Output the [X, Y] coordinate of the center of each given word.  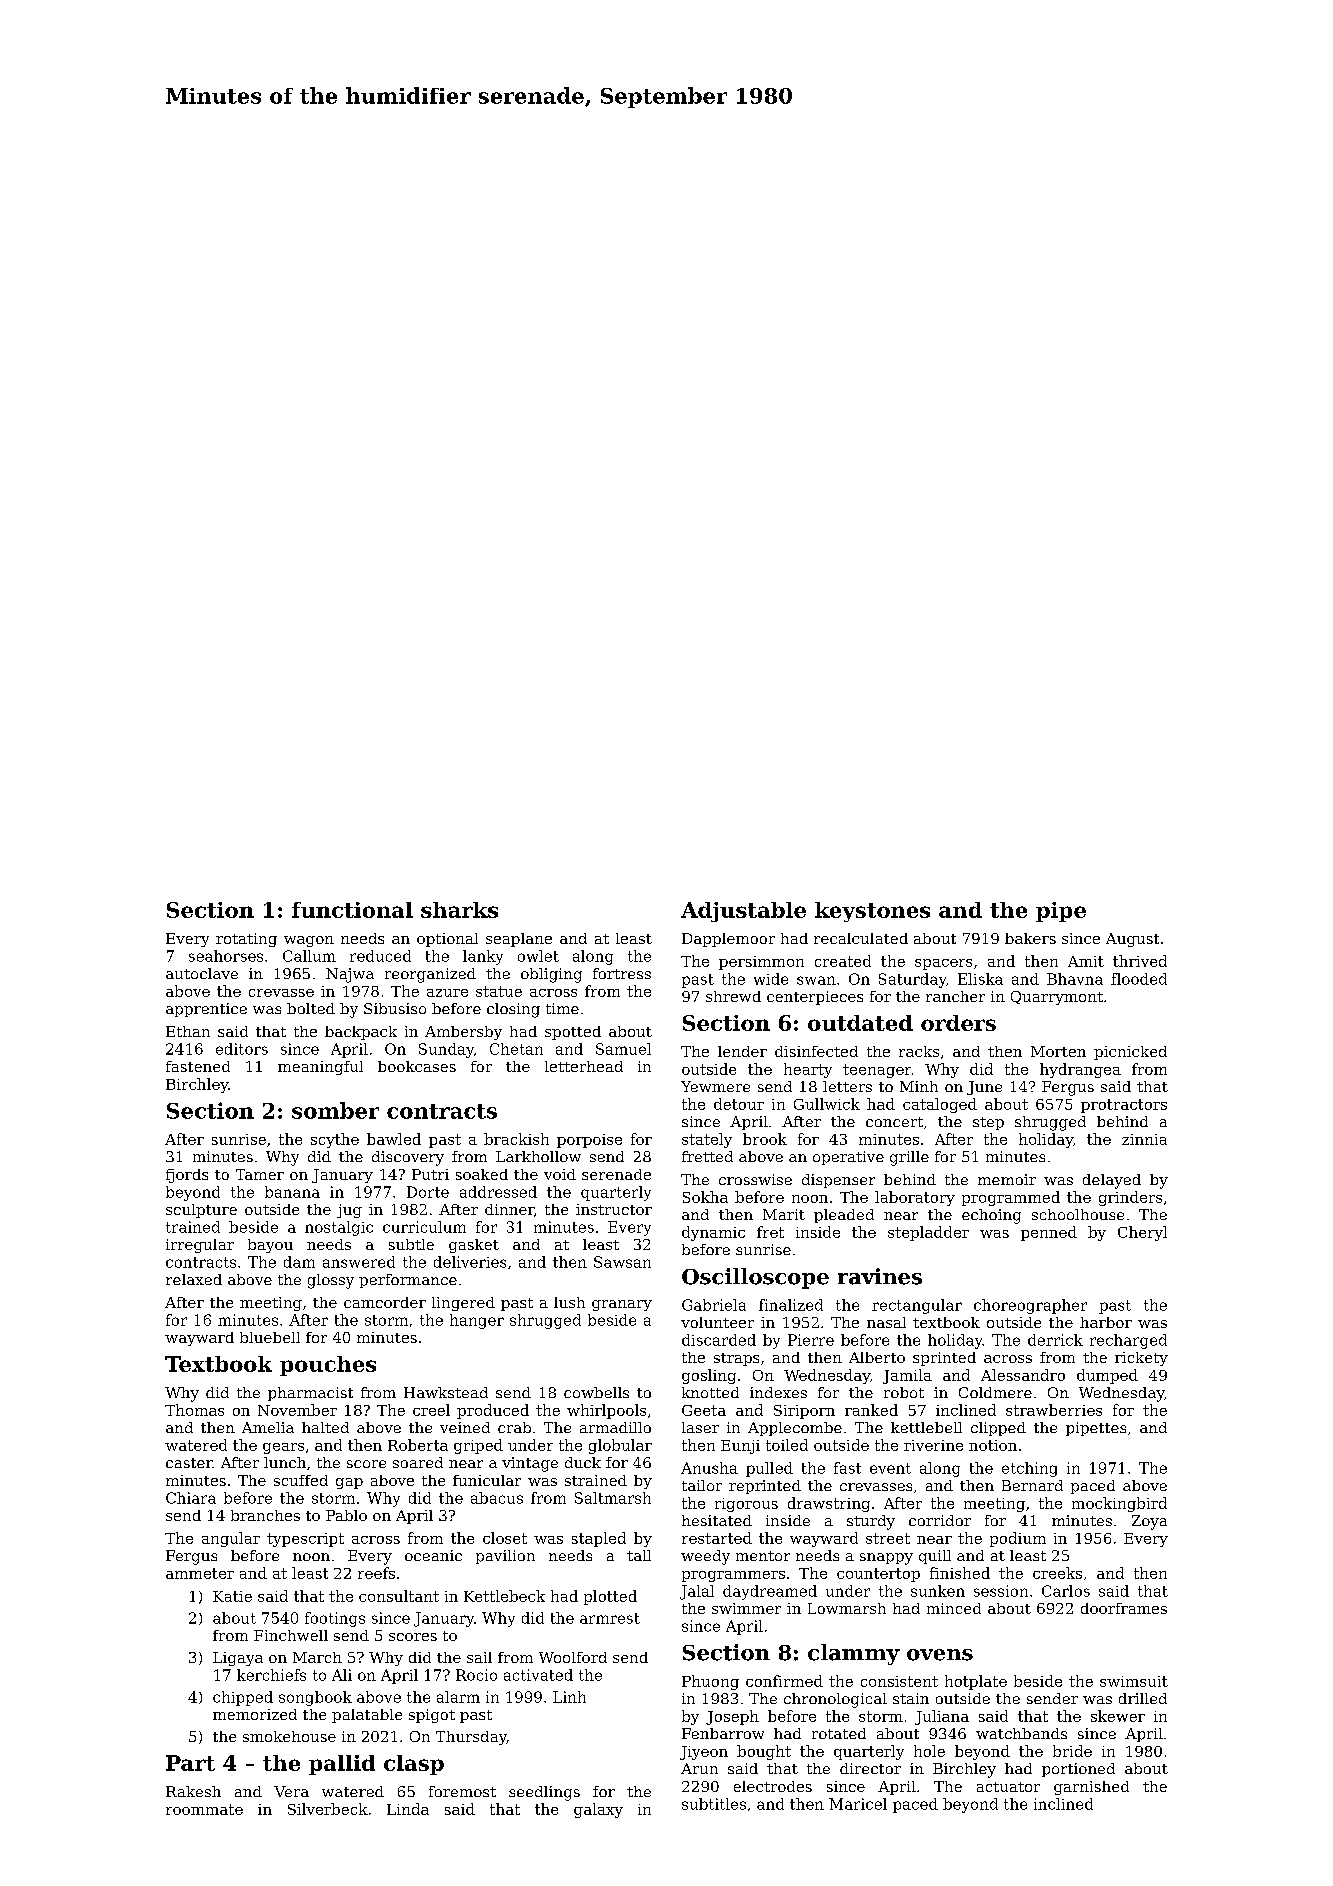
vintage [530, 1464]
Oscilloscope [755, 1278]
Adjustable [743, 912]
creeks [1057, 1573]
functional [352, 910]
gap [349, 1483]
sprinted [944, 1359]
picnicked [1130, 1053]
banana [292, 1192]
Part [190, 1763]
